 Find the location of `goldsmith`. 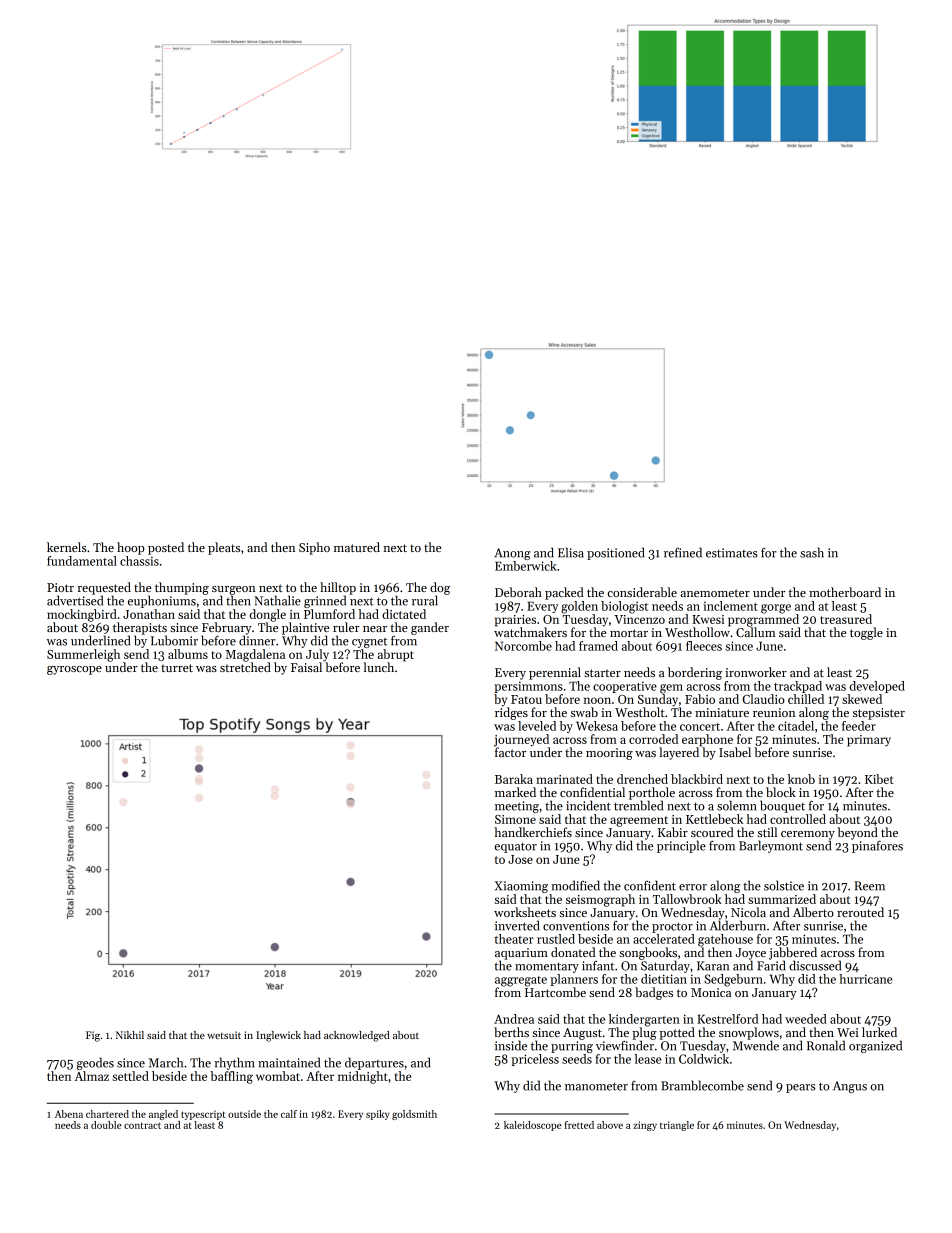

goldsmith is located at coordinates (414, 1115).
